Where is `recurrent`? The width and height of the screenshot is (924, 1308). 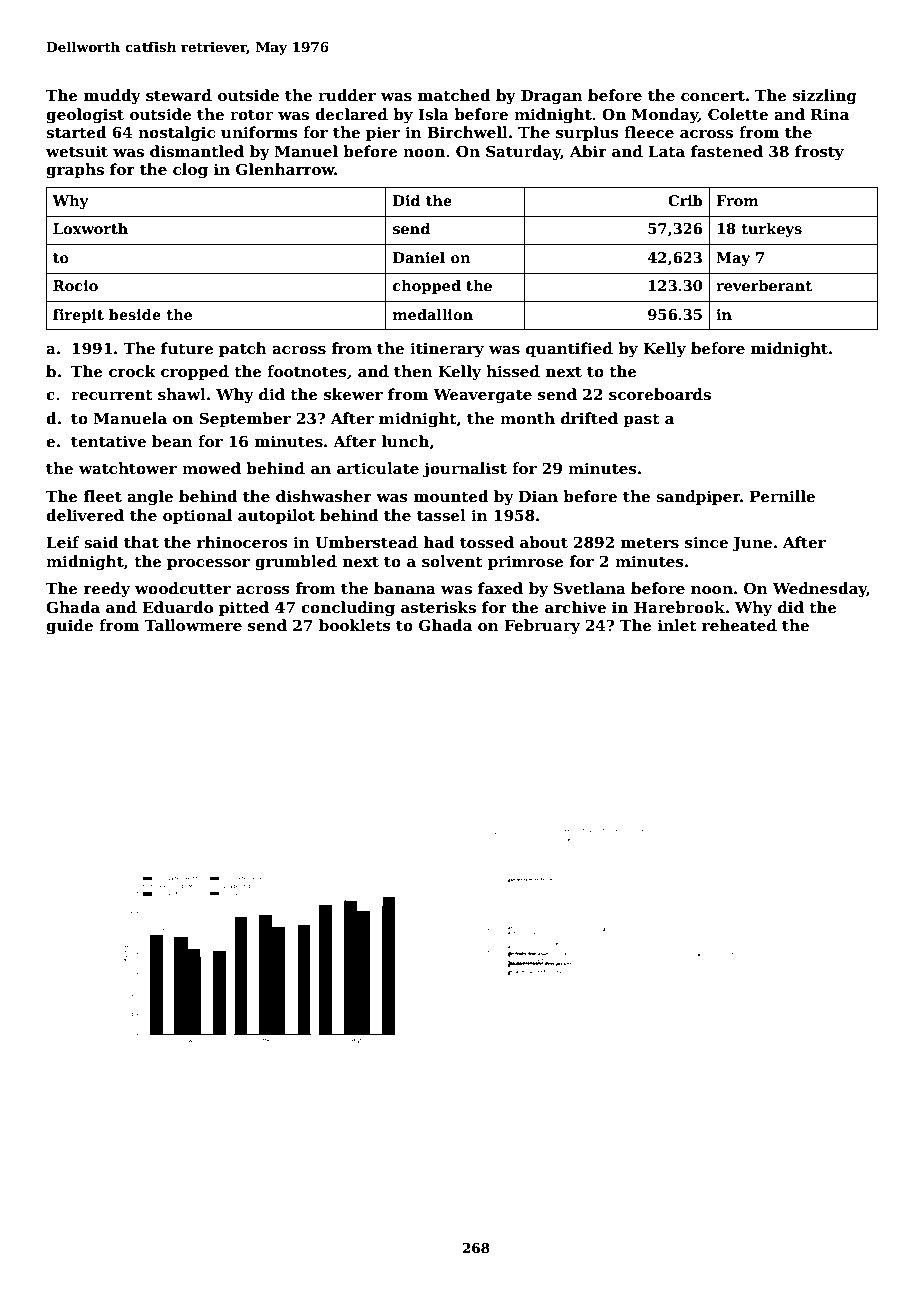
recurrent is located at coordinates (112, 395).
